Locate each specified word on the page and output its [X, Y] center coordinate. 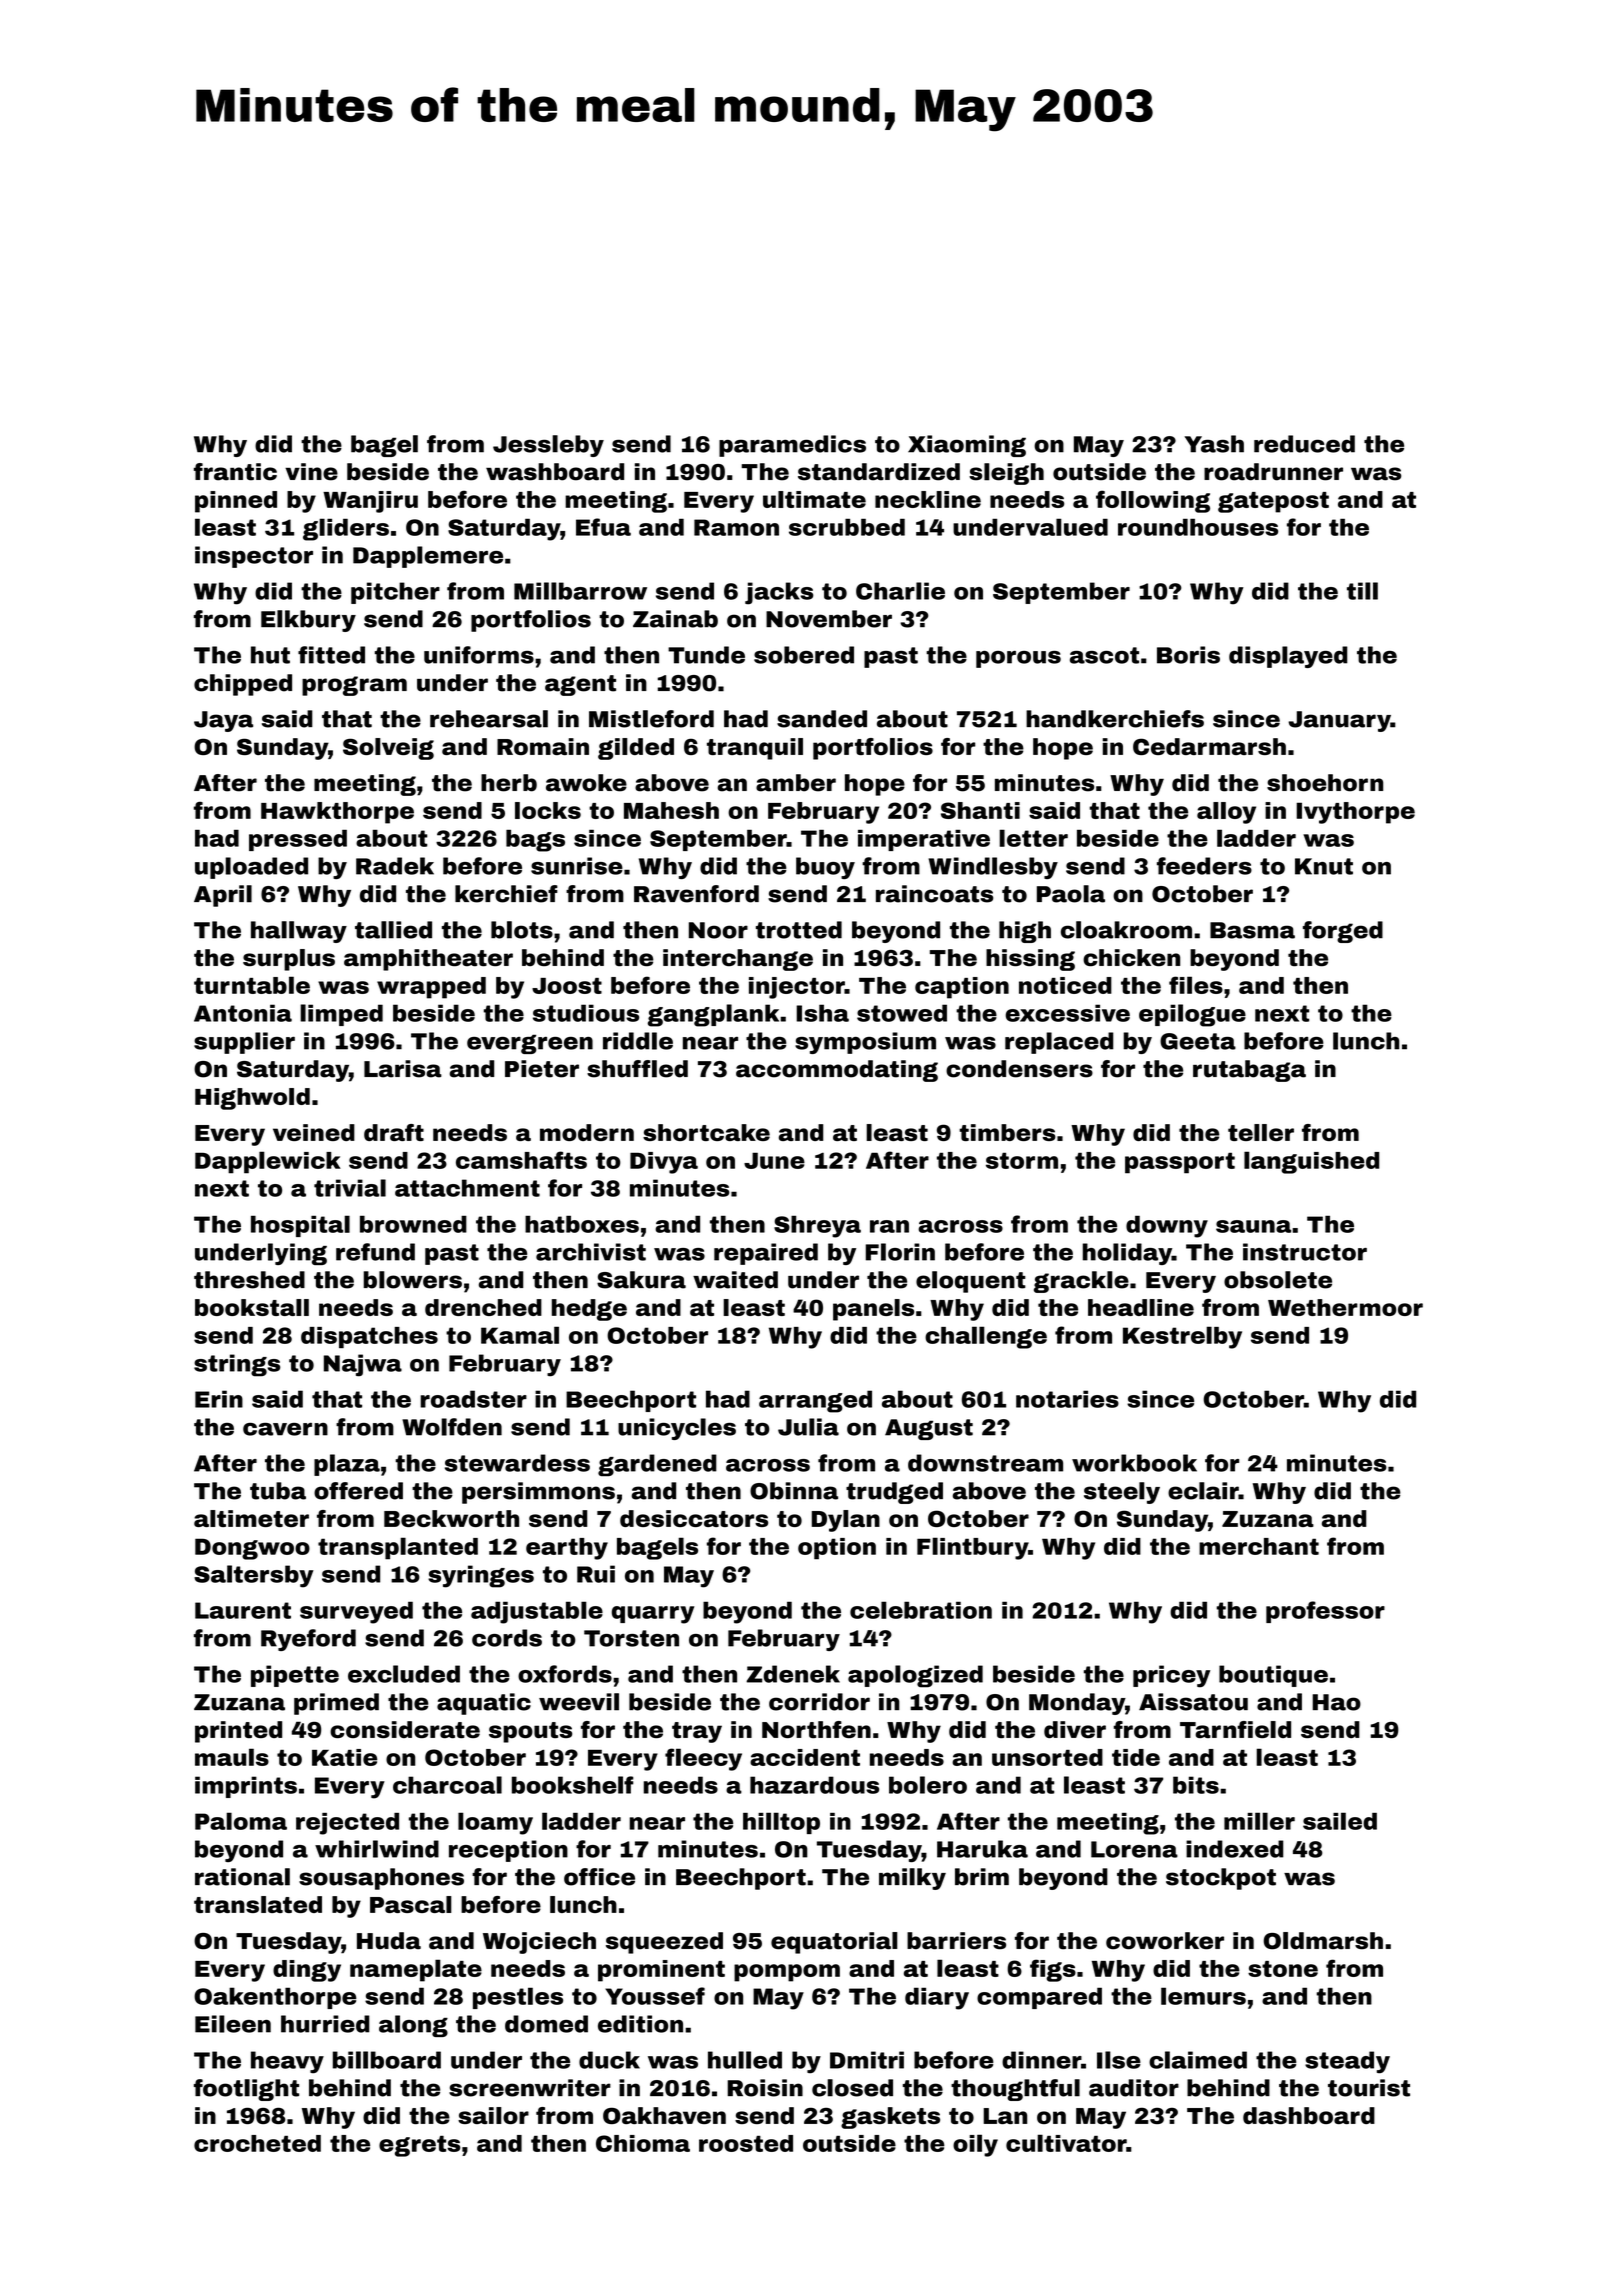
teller [1261, 1132]
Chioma [643, 2143]
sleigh [1006, 474]
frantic [235, 472]
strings [237, 1365]
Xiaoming [967, 446]
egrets [420, 2146]
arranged [815, 1401]
